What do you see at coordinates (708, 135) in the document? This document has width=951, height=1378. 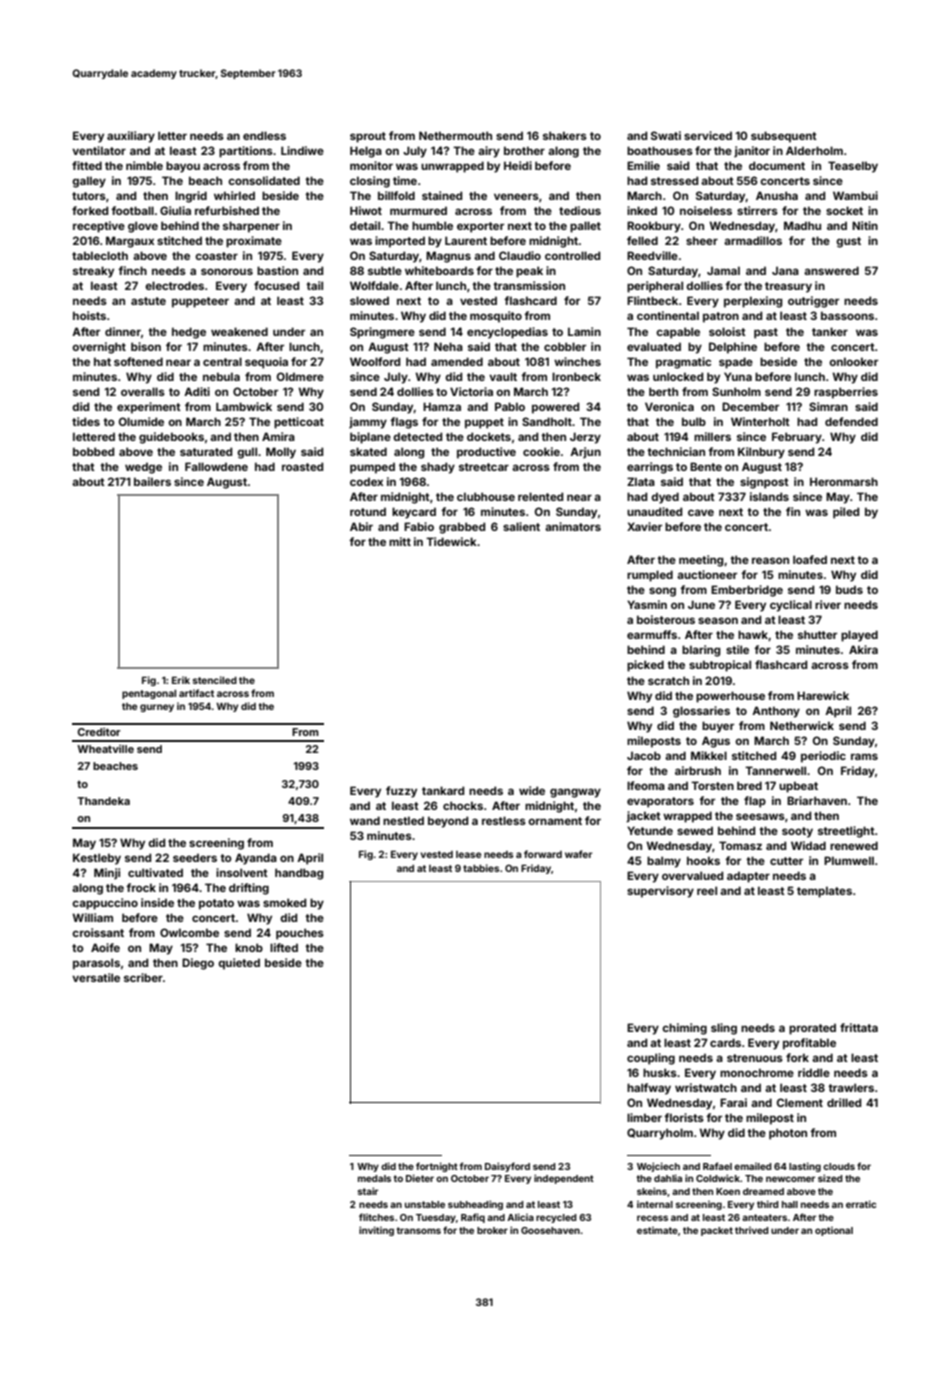 I see `serviced` at bounding box center [708, 135].
